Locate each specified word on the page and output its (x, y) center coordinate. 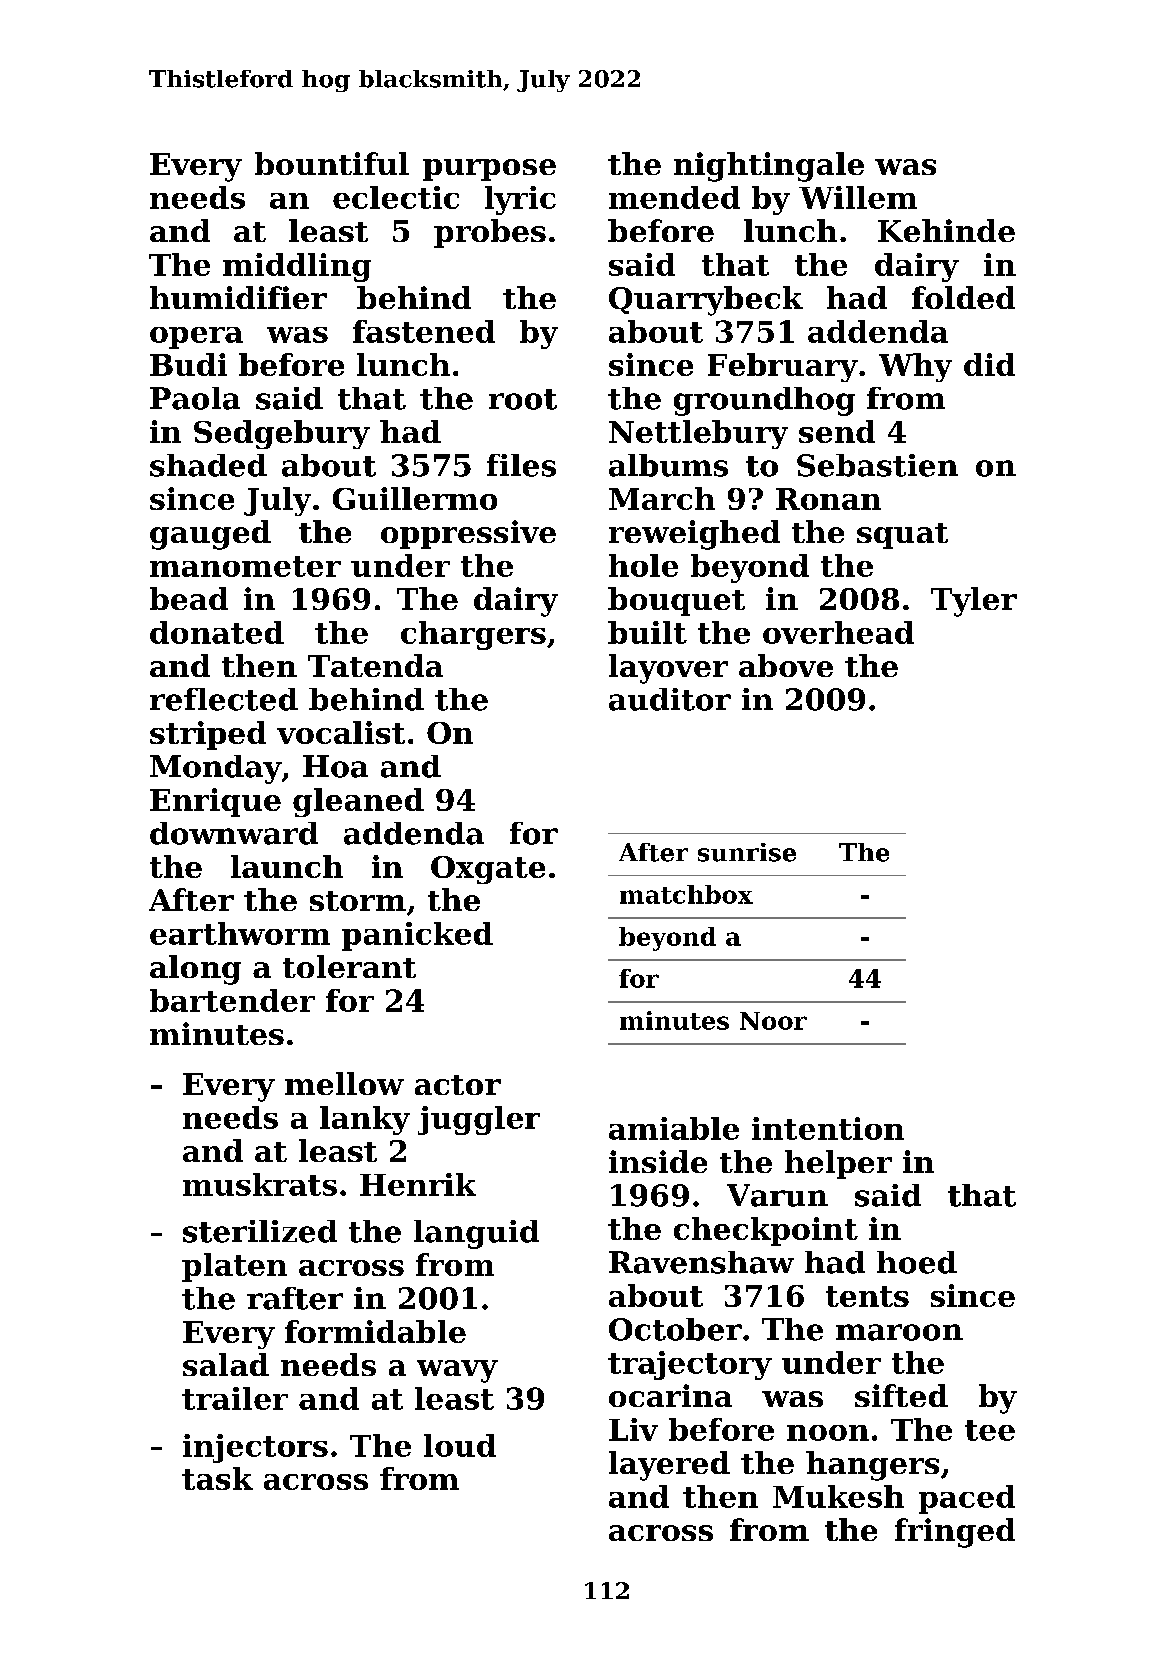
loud (460, 1445)
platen (234, 1267)
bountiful (332, 163)
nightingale (769, 167)
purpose (489, 170)
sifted (901, 1395)
